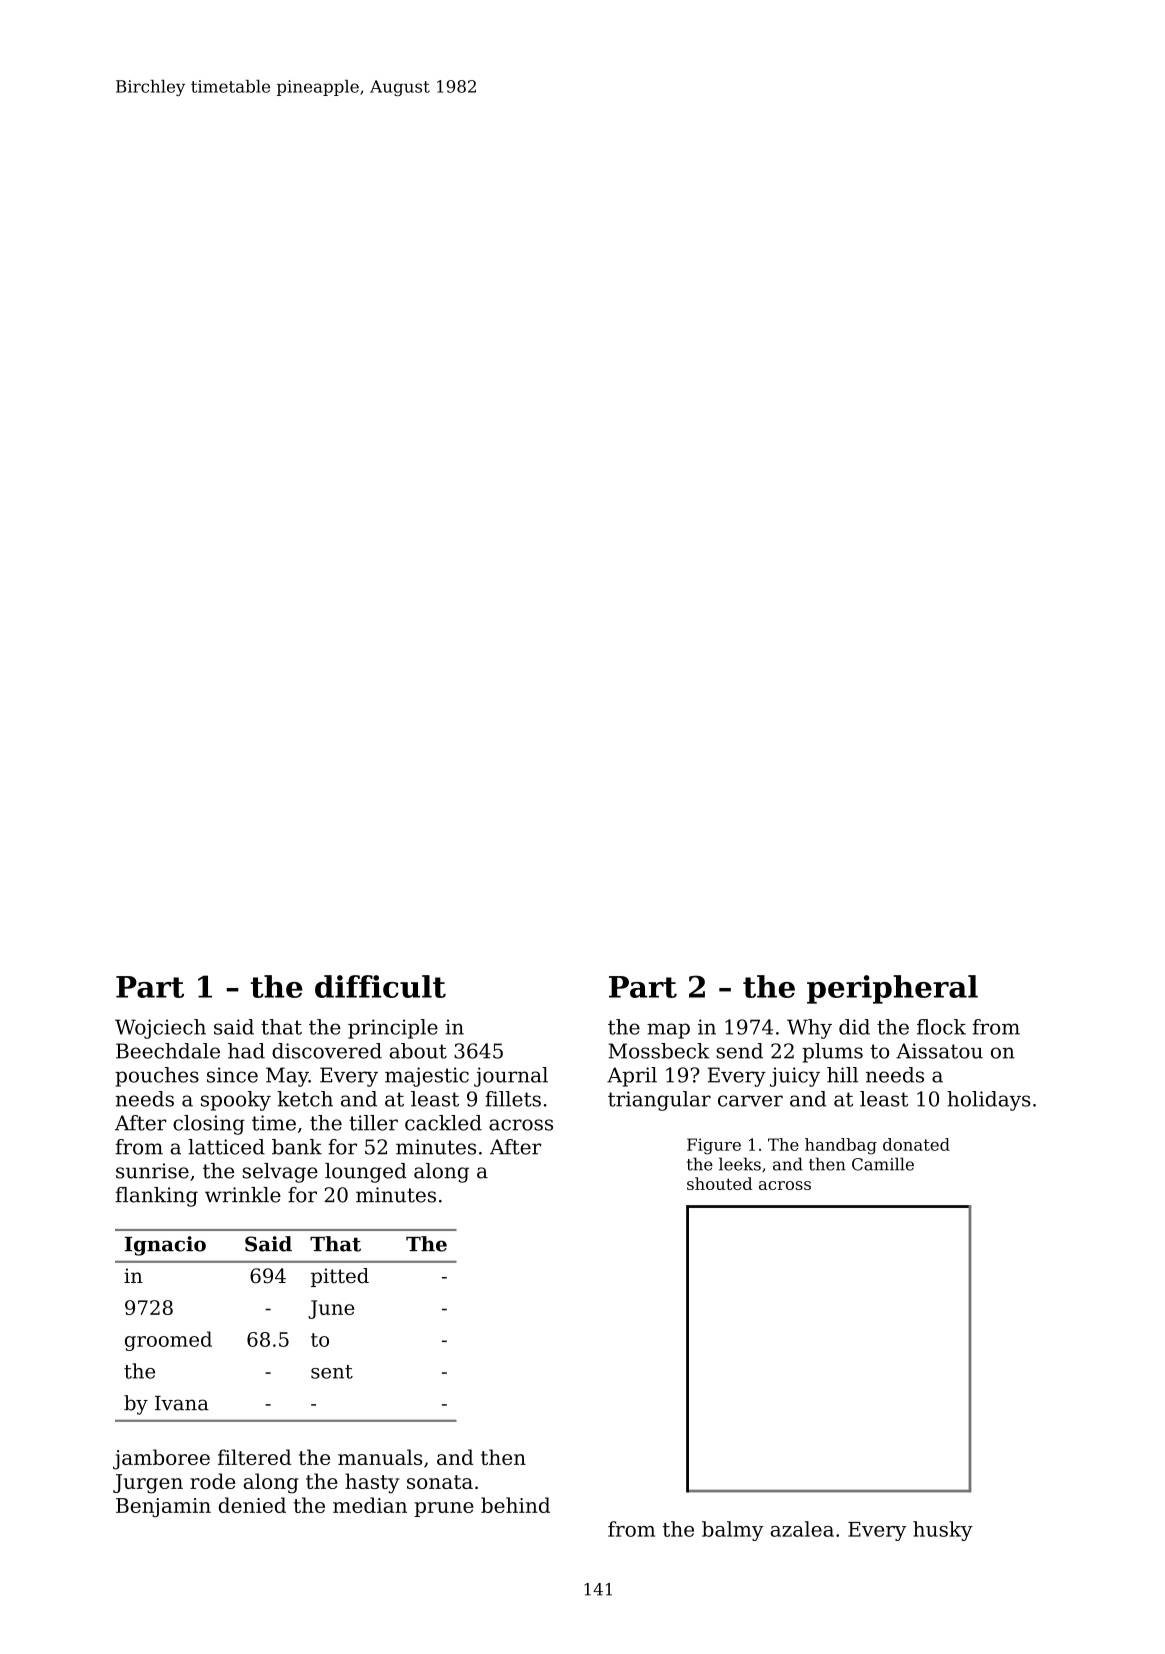  Describe the element at coordinates (632, 1077) in the screenshot. I see `April` at that location.
